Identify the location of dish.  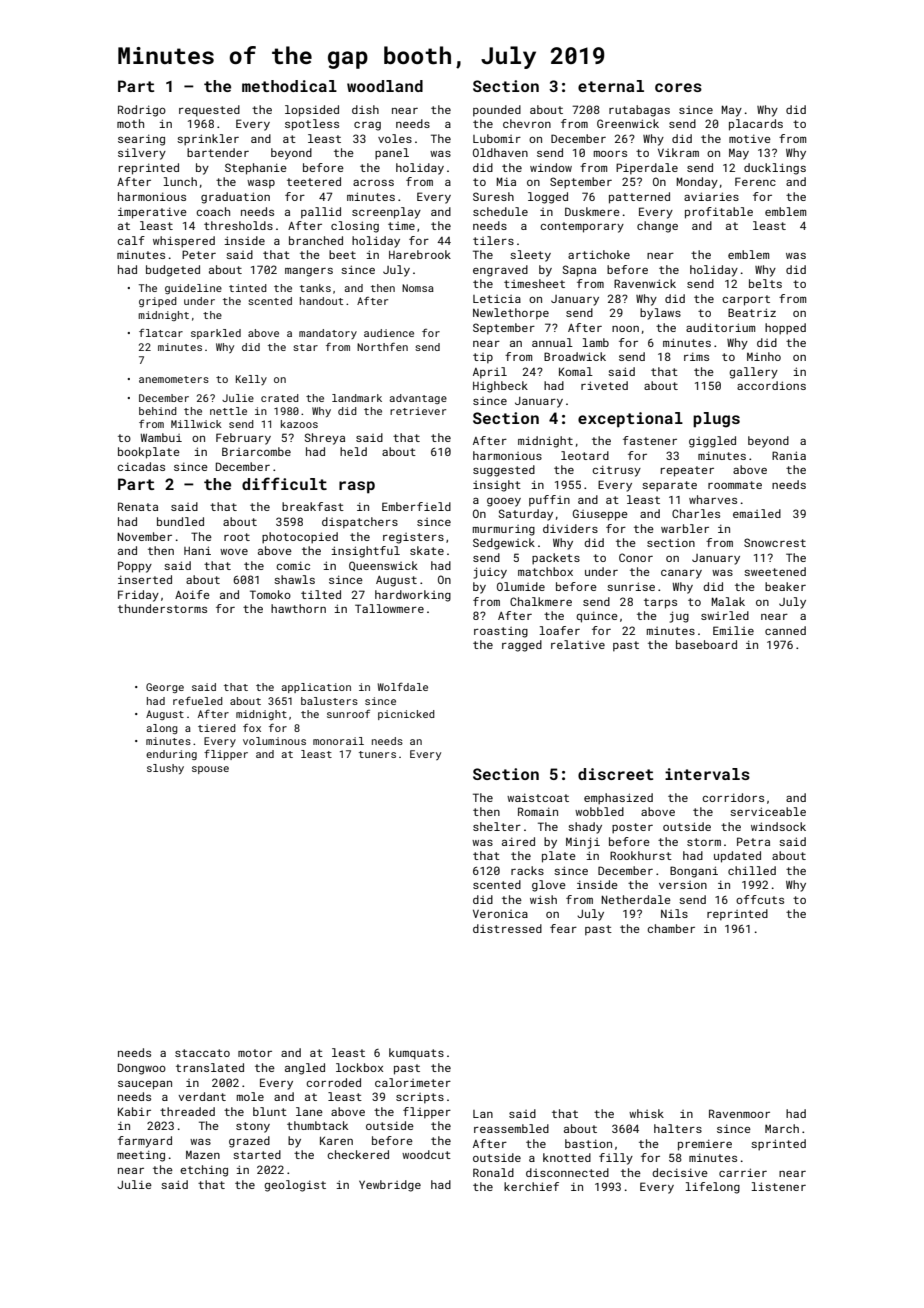
(365, 109).
